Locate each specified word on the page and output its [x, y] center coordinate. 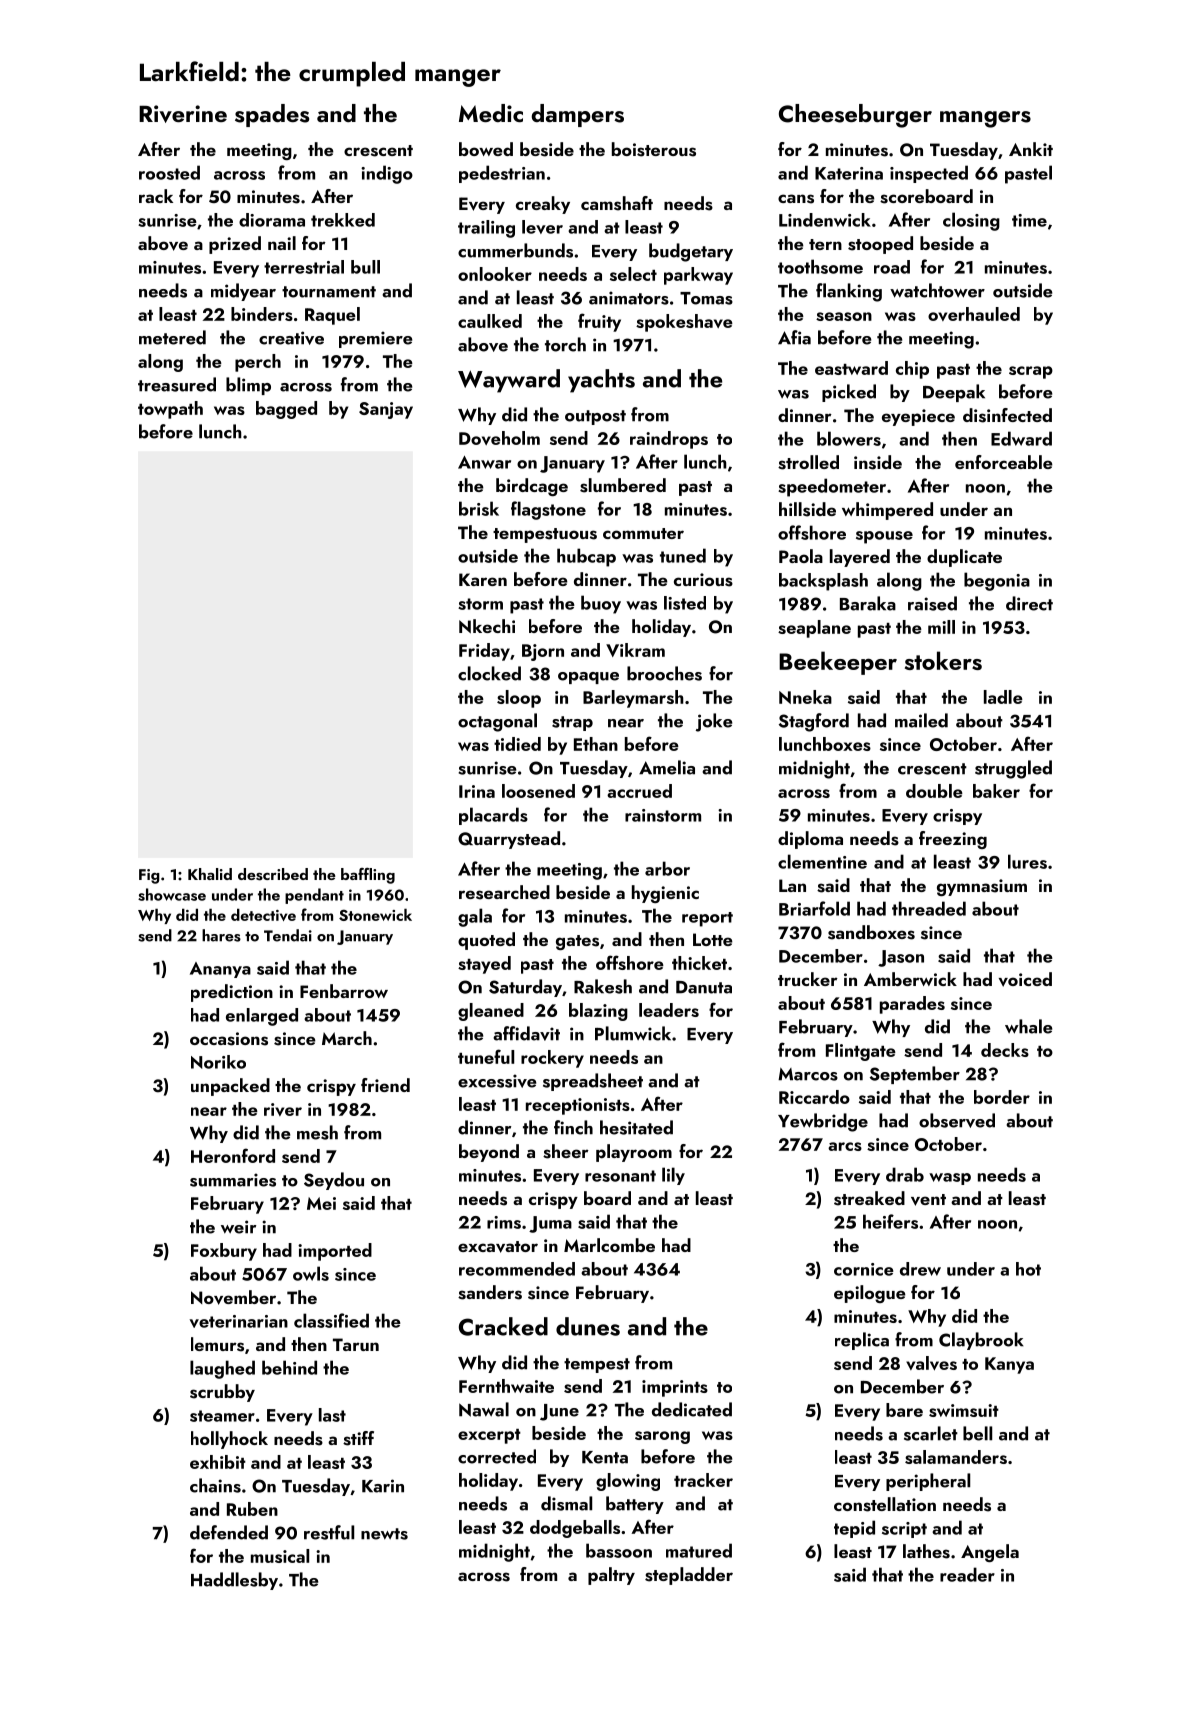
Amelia [667, 767]
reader [967, 1574]
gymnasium [982, 887]
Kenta [605, 1457]
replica [862, 1341]
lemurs [217, 1344]
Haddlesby [234, 1581]
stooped [880, 245]
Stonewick [375, 914]
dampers [577, 115]
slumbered [623, 485]
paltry [611, 1576]
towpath [170, 410]
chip [912, 370]
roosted [169, 172]
